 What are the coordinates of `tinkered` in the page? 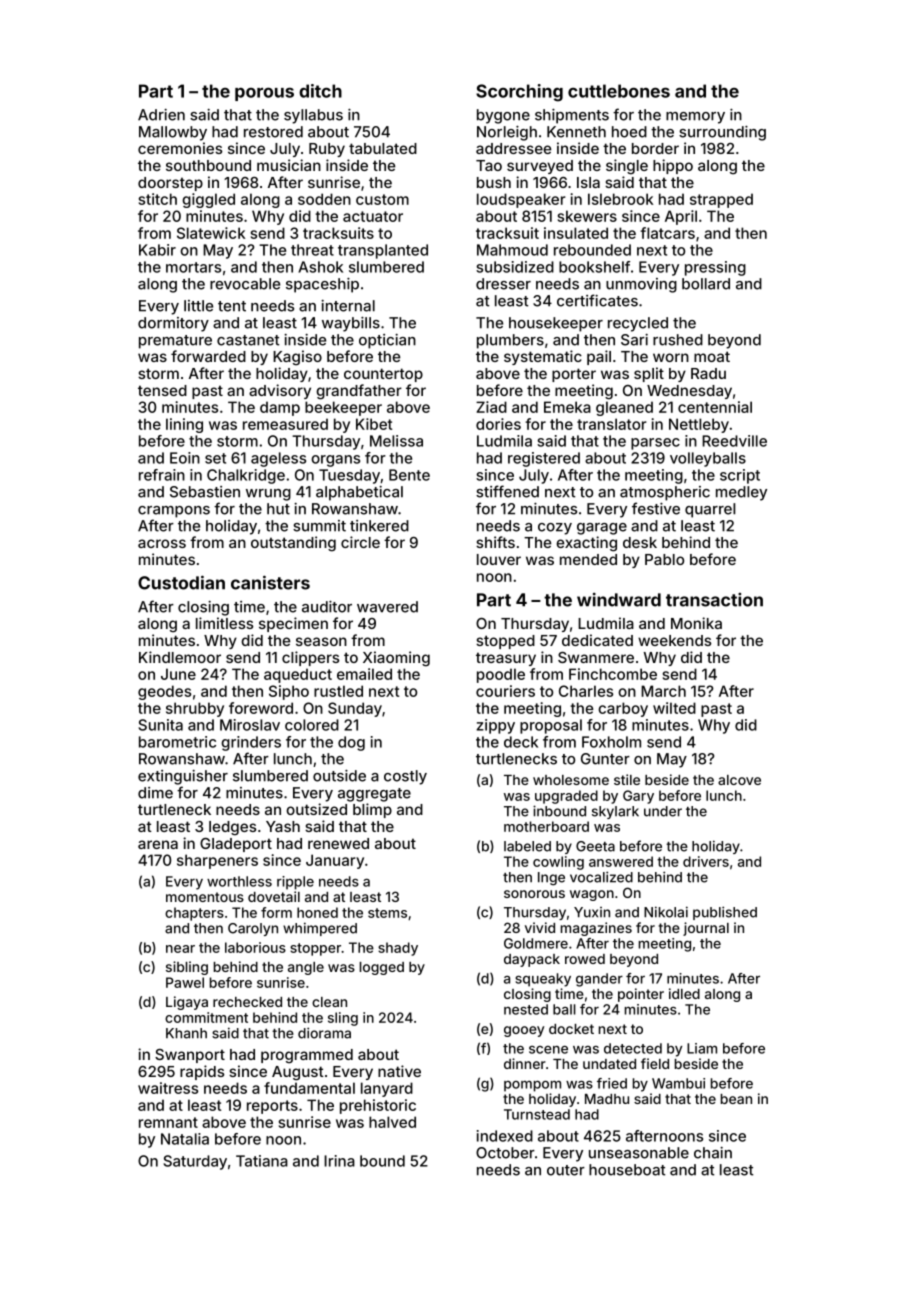 It's located at (379, 526).
